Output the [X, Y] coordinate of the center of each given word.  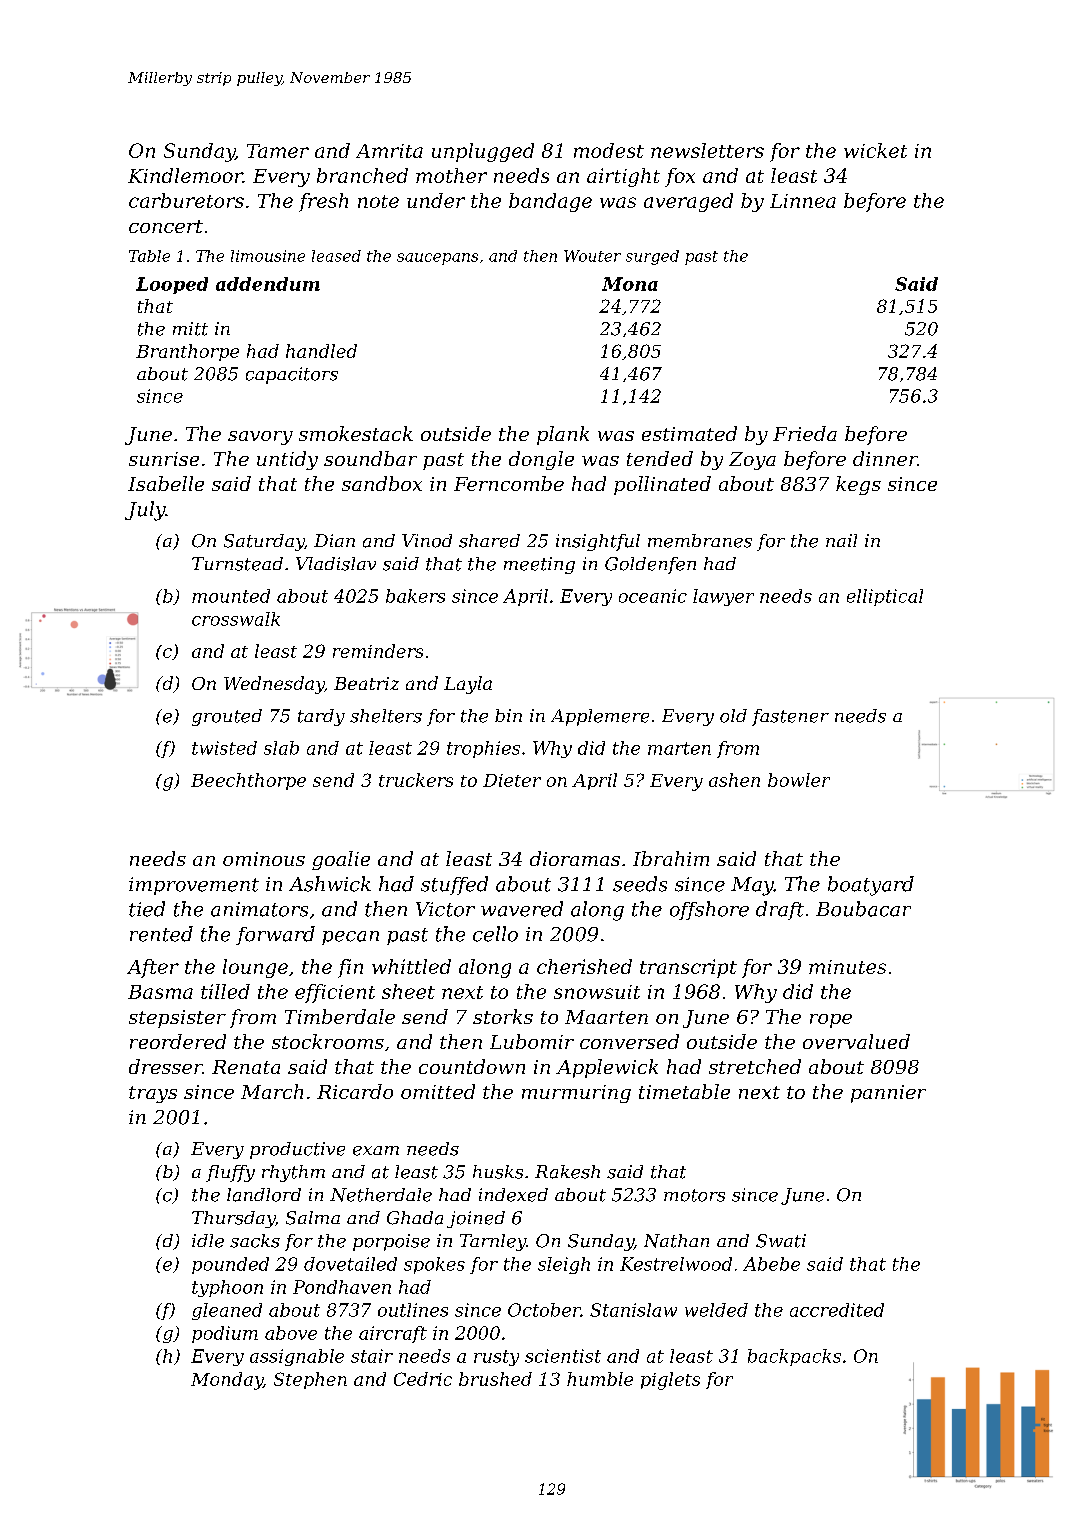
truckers [416, 780]
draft [780, 910]
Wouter [592, 256]
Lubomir [532, 1041]
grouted [227, 717]
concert [166, 226]
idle [208, 1241]
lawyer [723, 597]
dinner [885, 458]
